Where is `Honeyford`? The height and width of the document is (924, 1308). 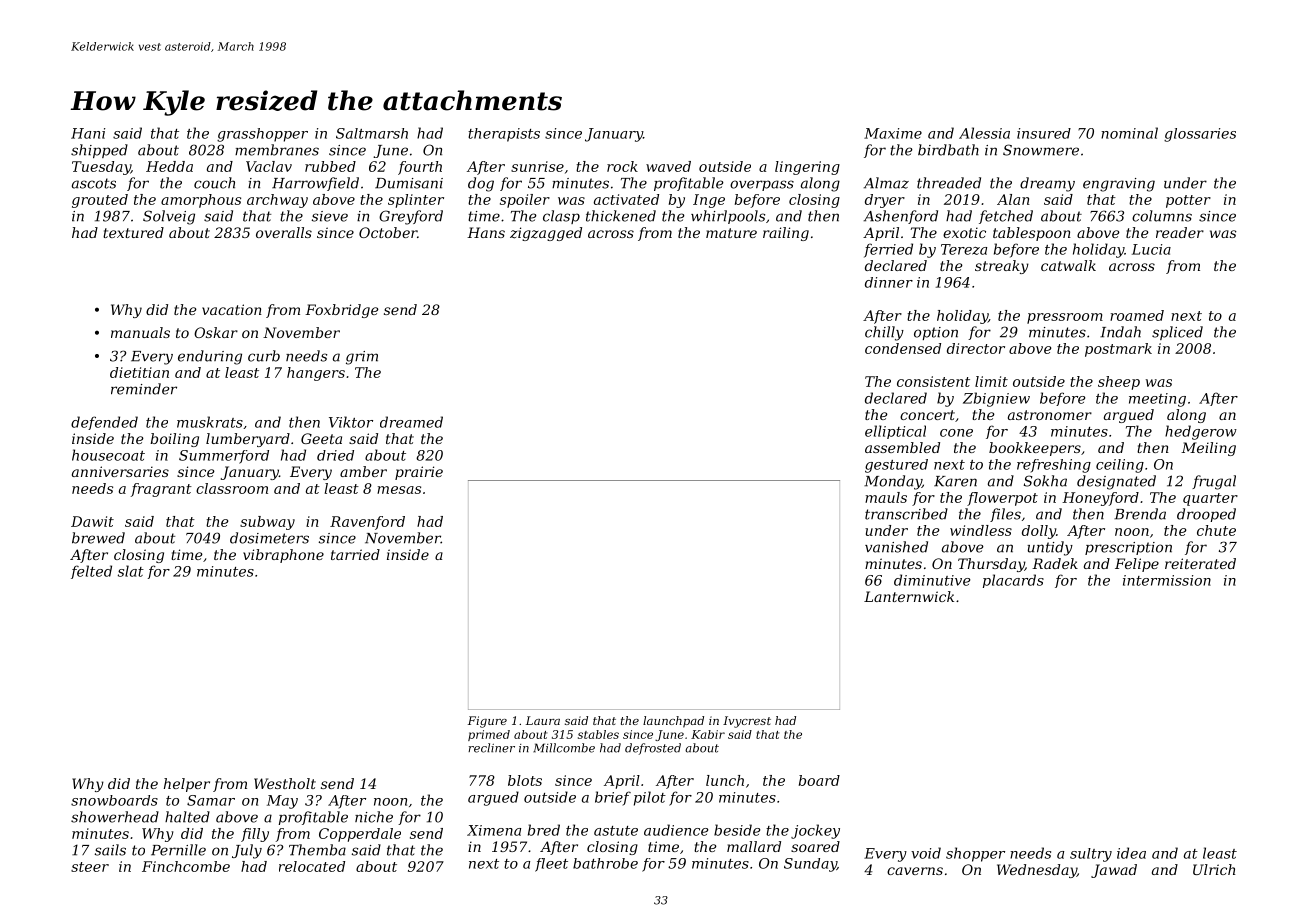 Honeyford is located at coordinates (1100, 499).
